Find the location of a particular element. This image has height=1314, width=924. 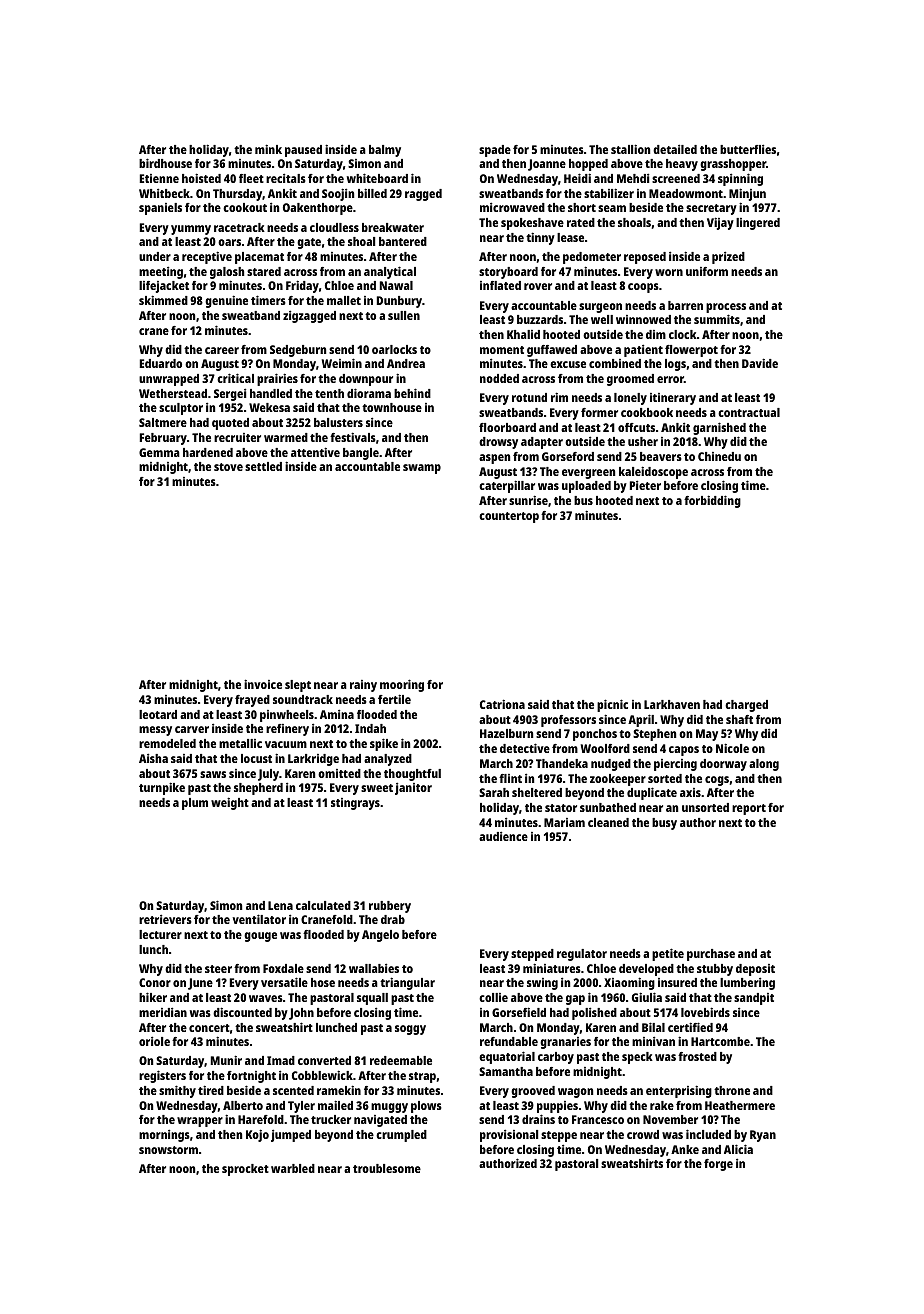

sunrise is located at coordinates (528, 500).
